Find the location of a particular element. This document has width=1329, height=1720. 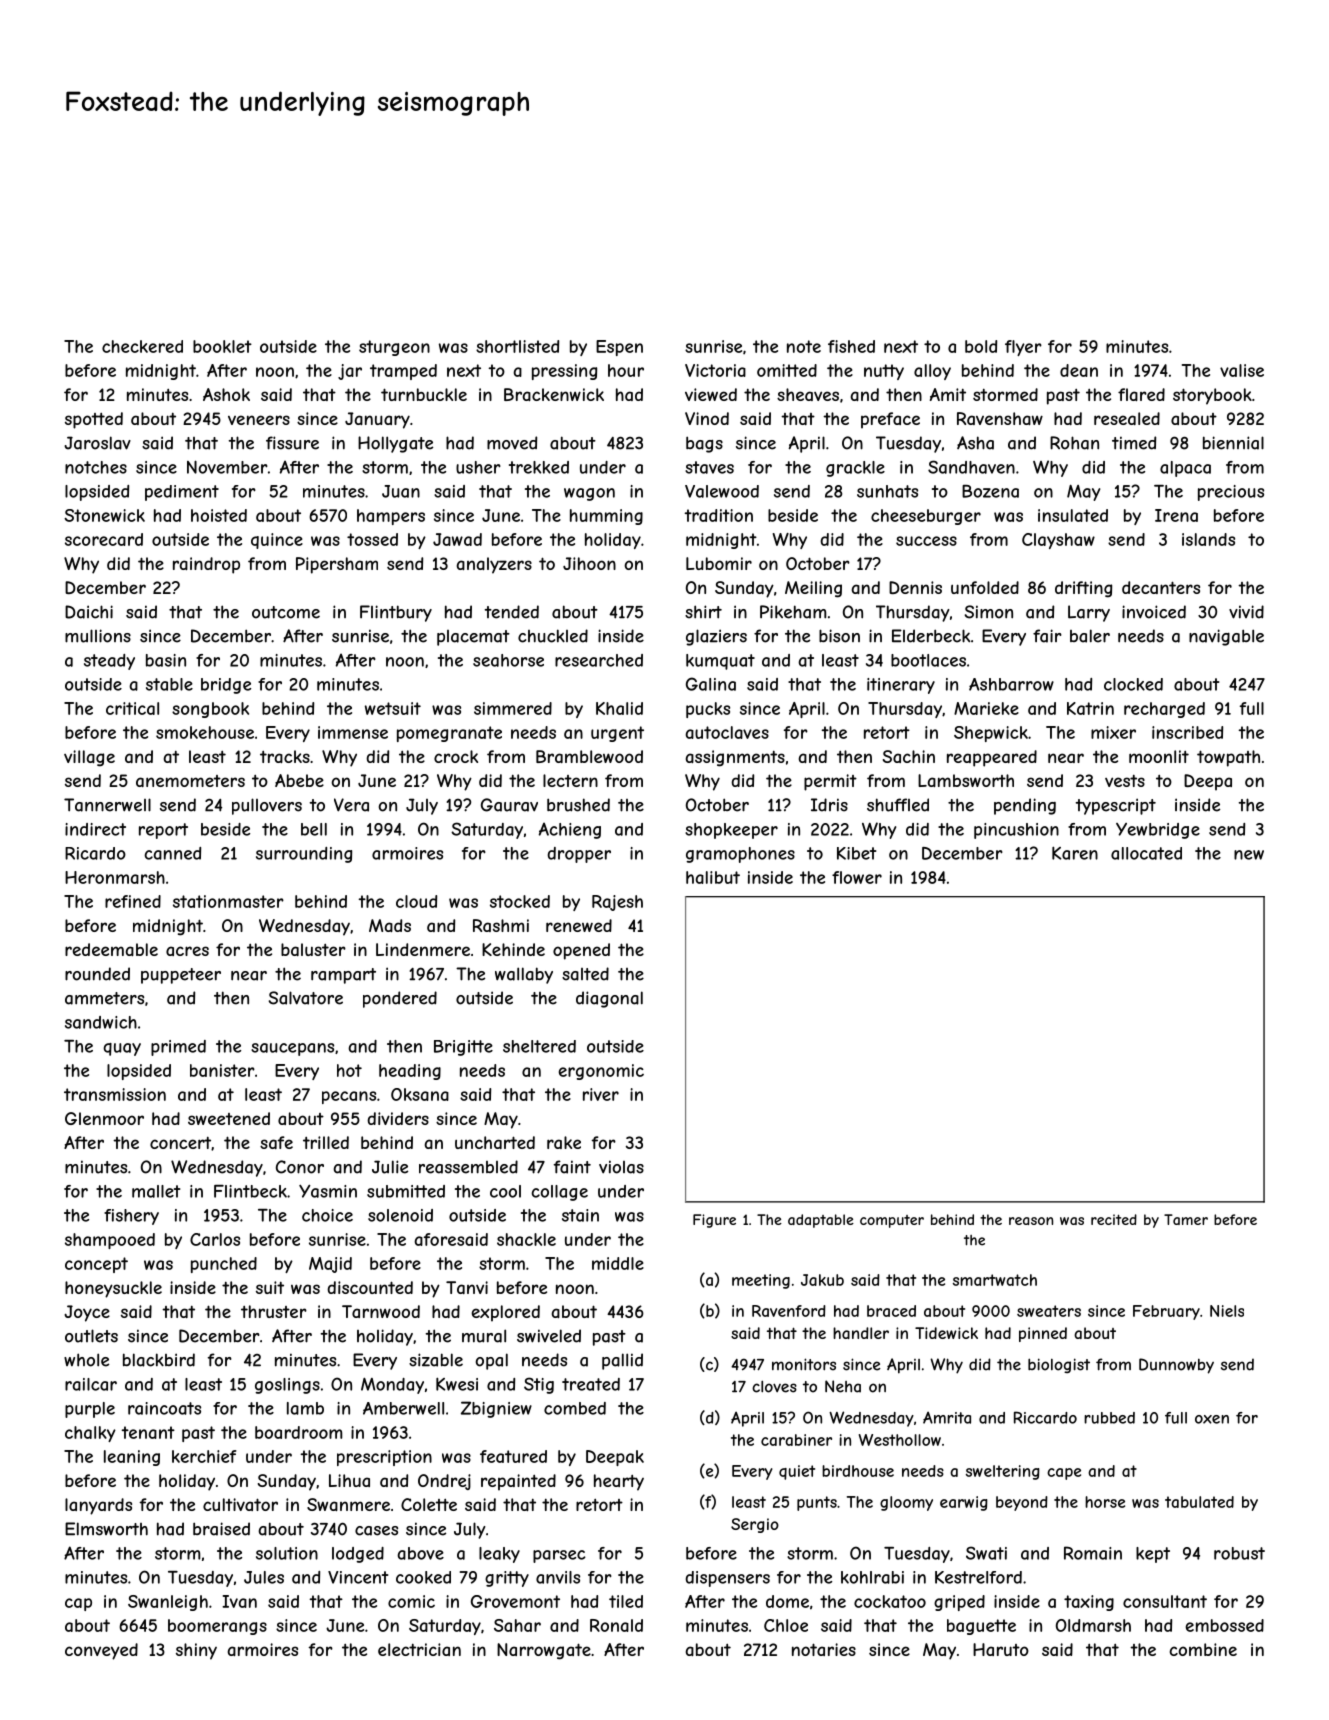

mullions is located at coordinates (98, 636).
